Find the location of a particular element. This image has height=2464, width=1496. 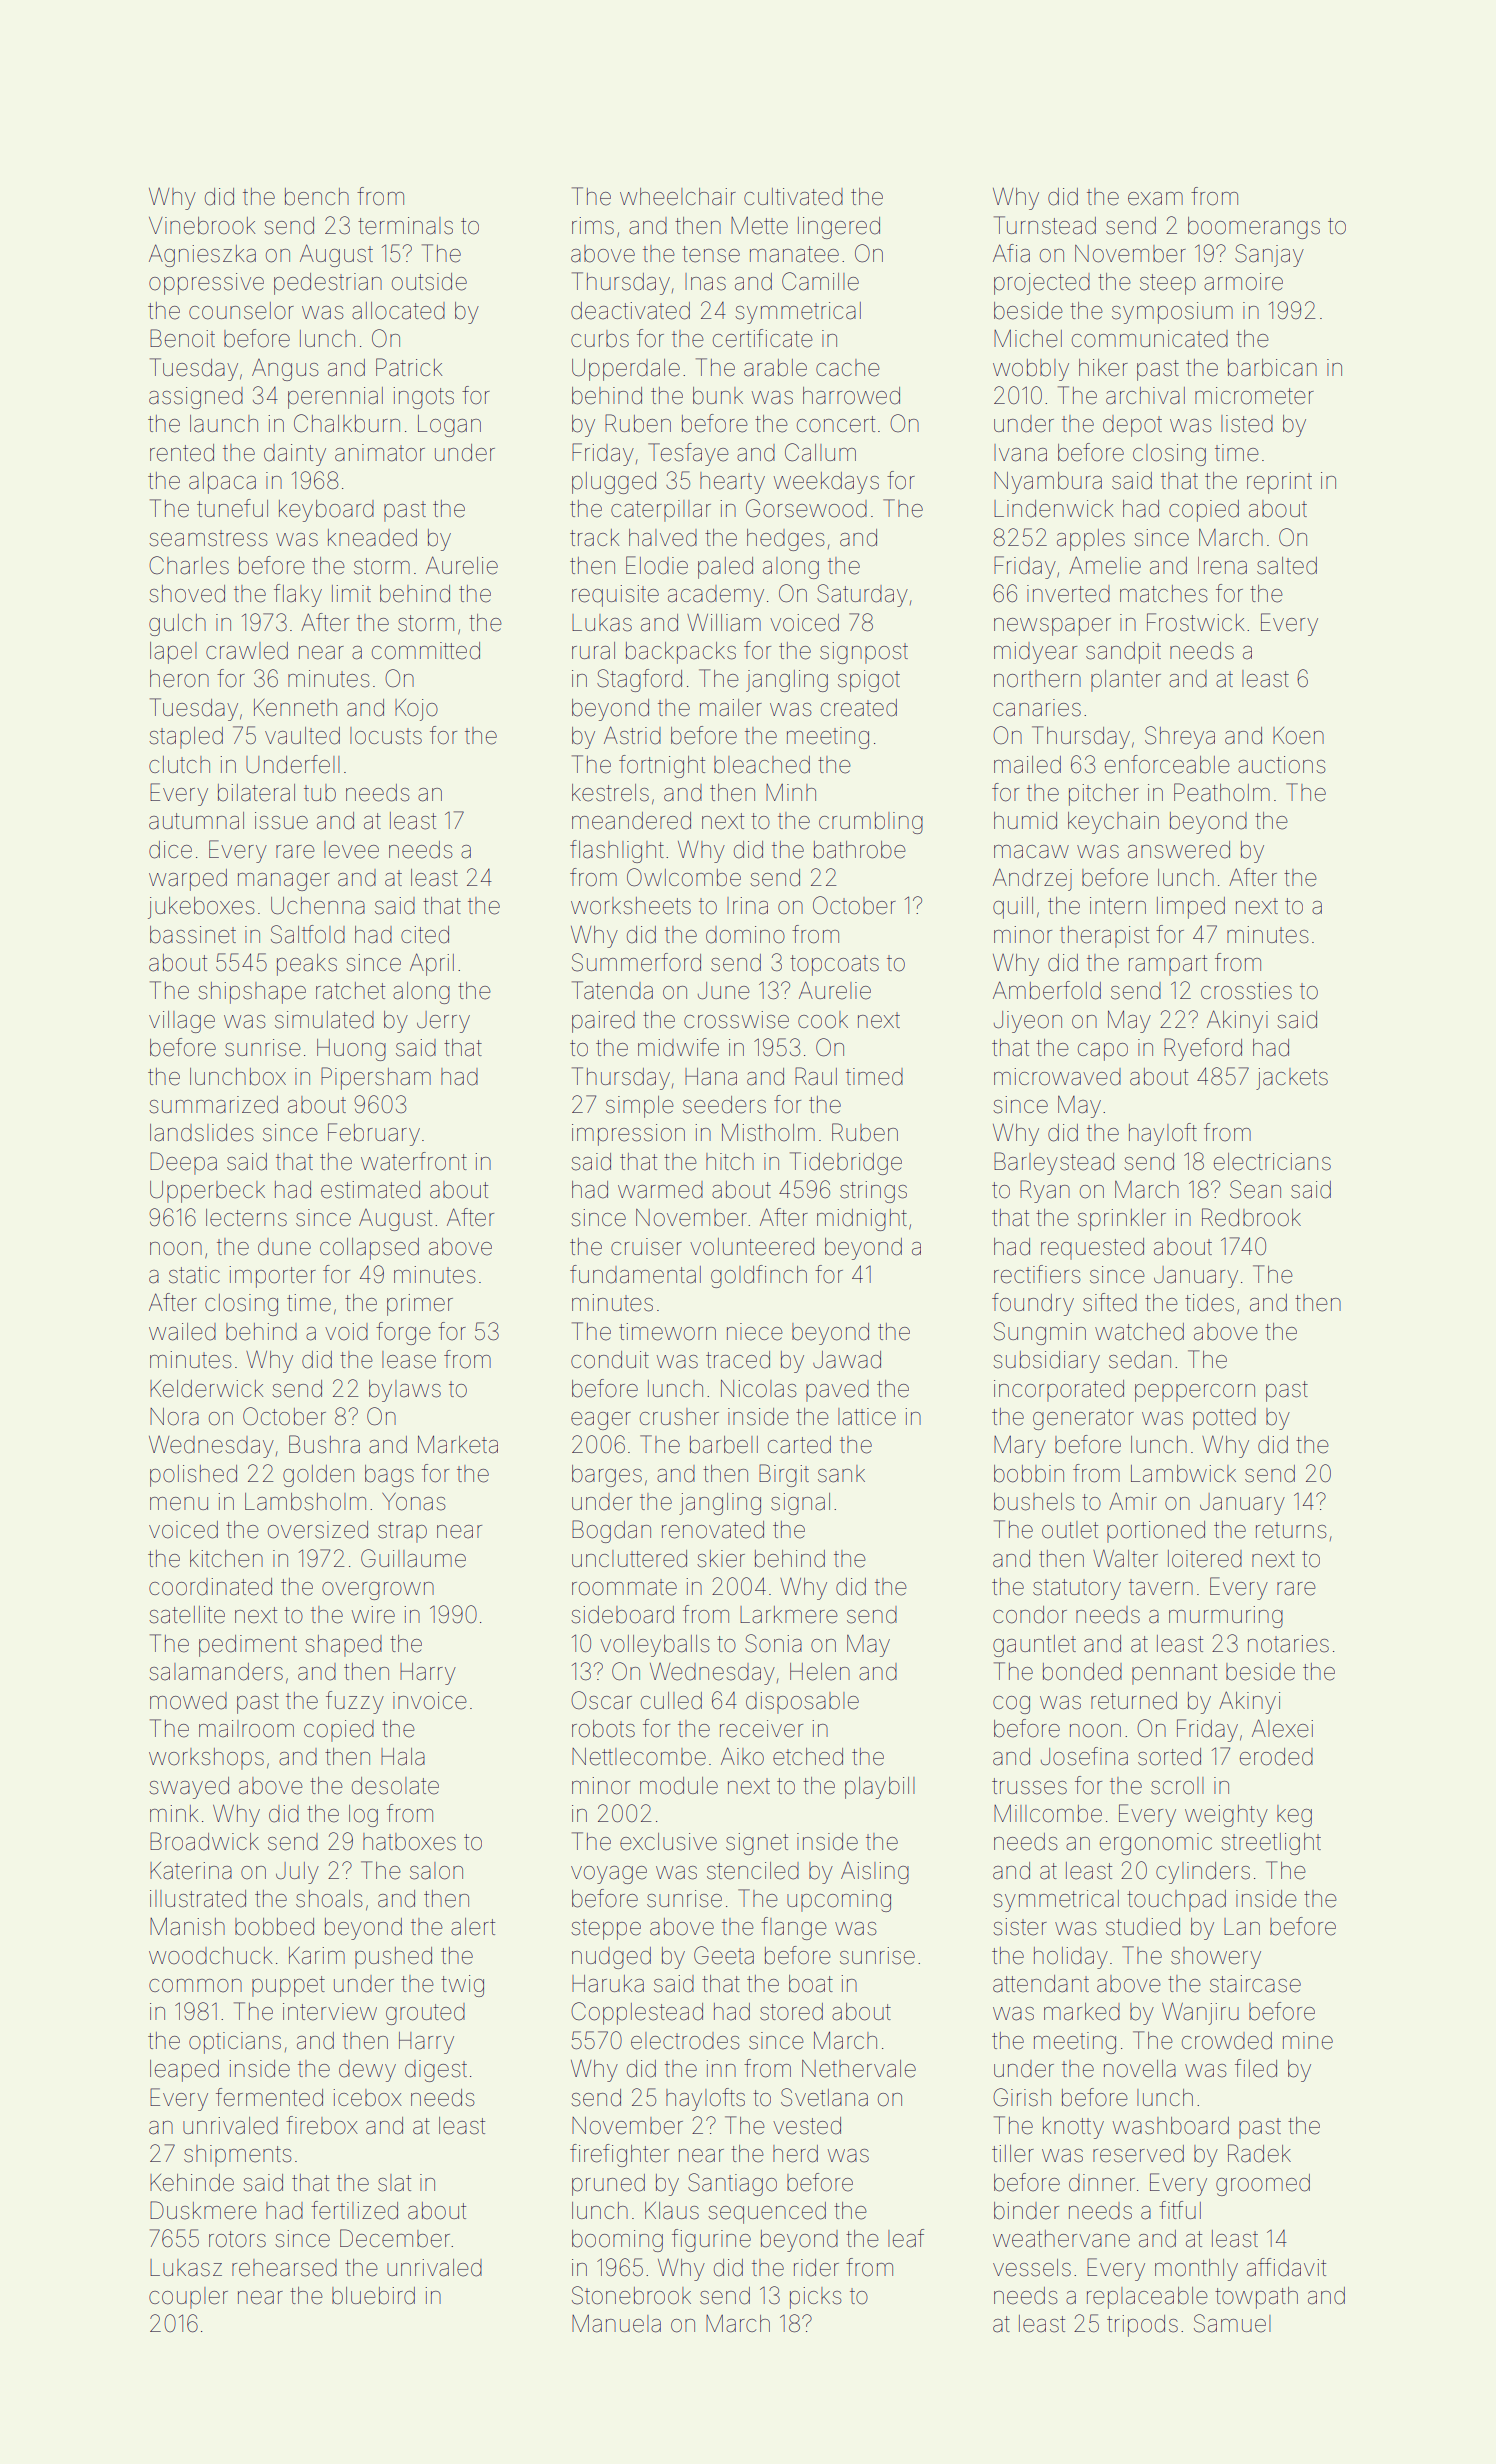

Walter is located at coordinates (1125, 1558).
